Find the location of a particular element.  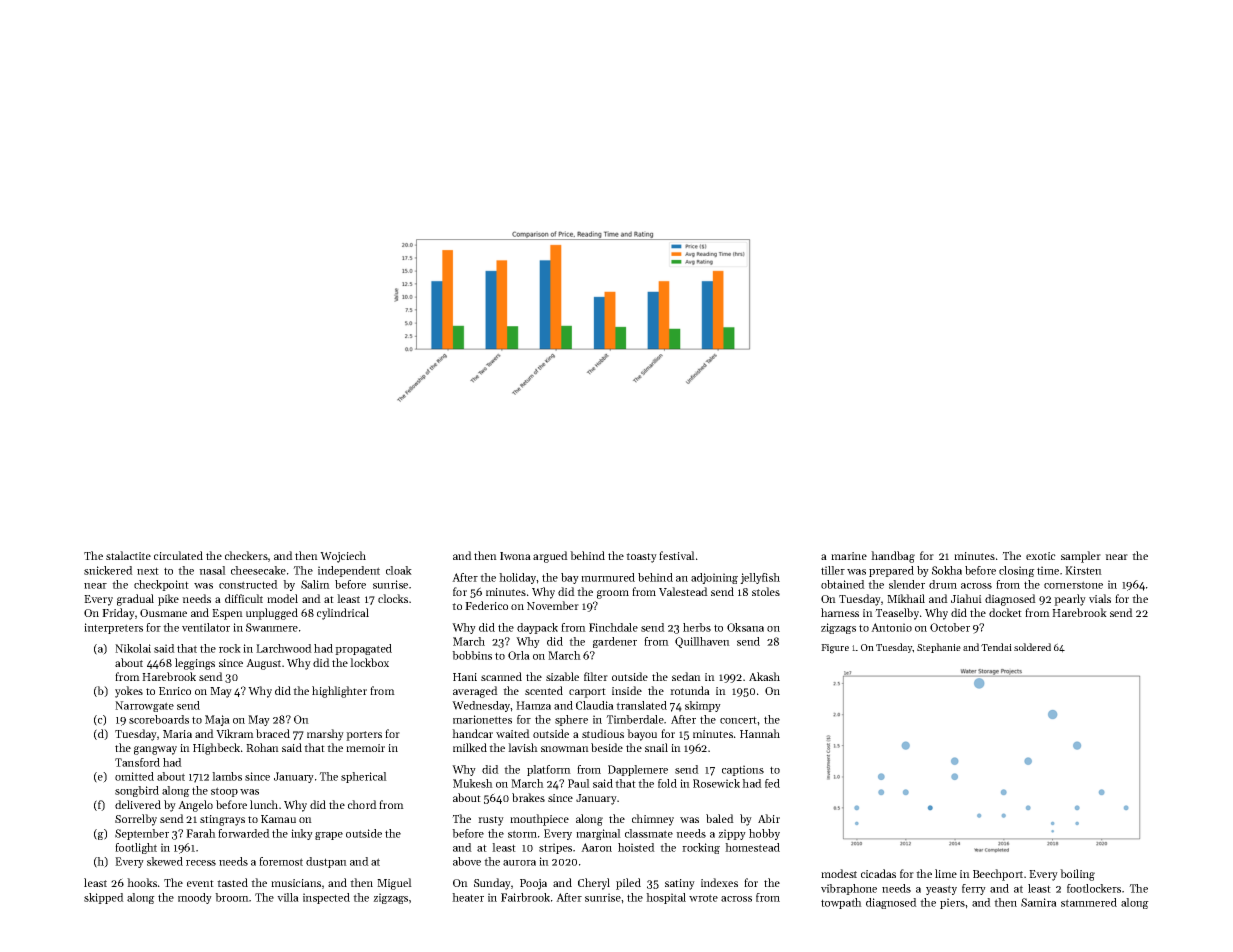

Iwona is located at coordinates (515, 556).
